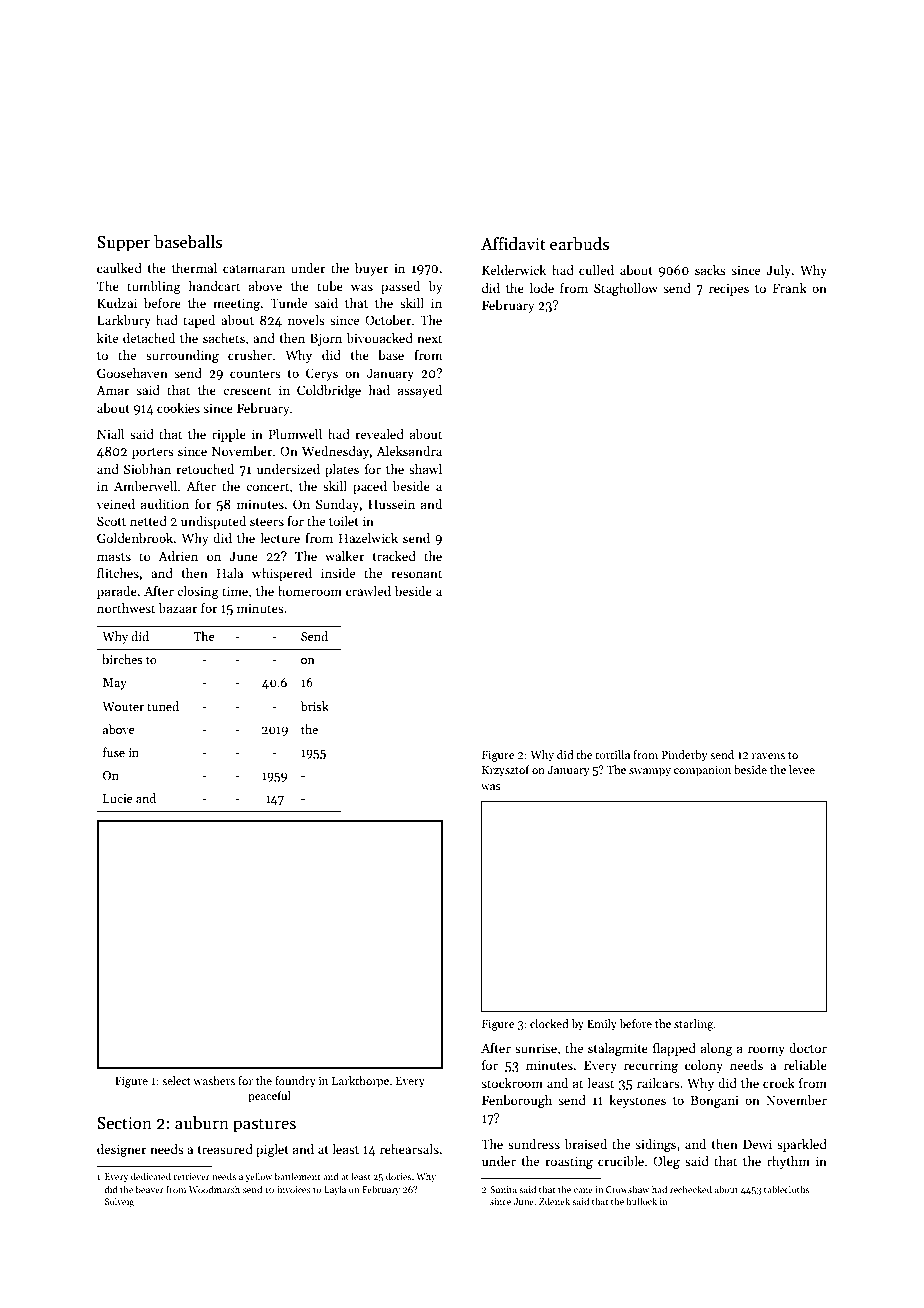 The height and width of the document is (1308, 924). What do you see at coordinates (335, 1190) in the document?
I see `Layla` at bounding box center [335, 1190].
